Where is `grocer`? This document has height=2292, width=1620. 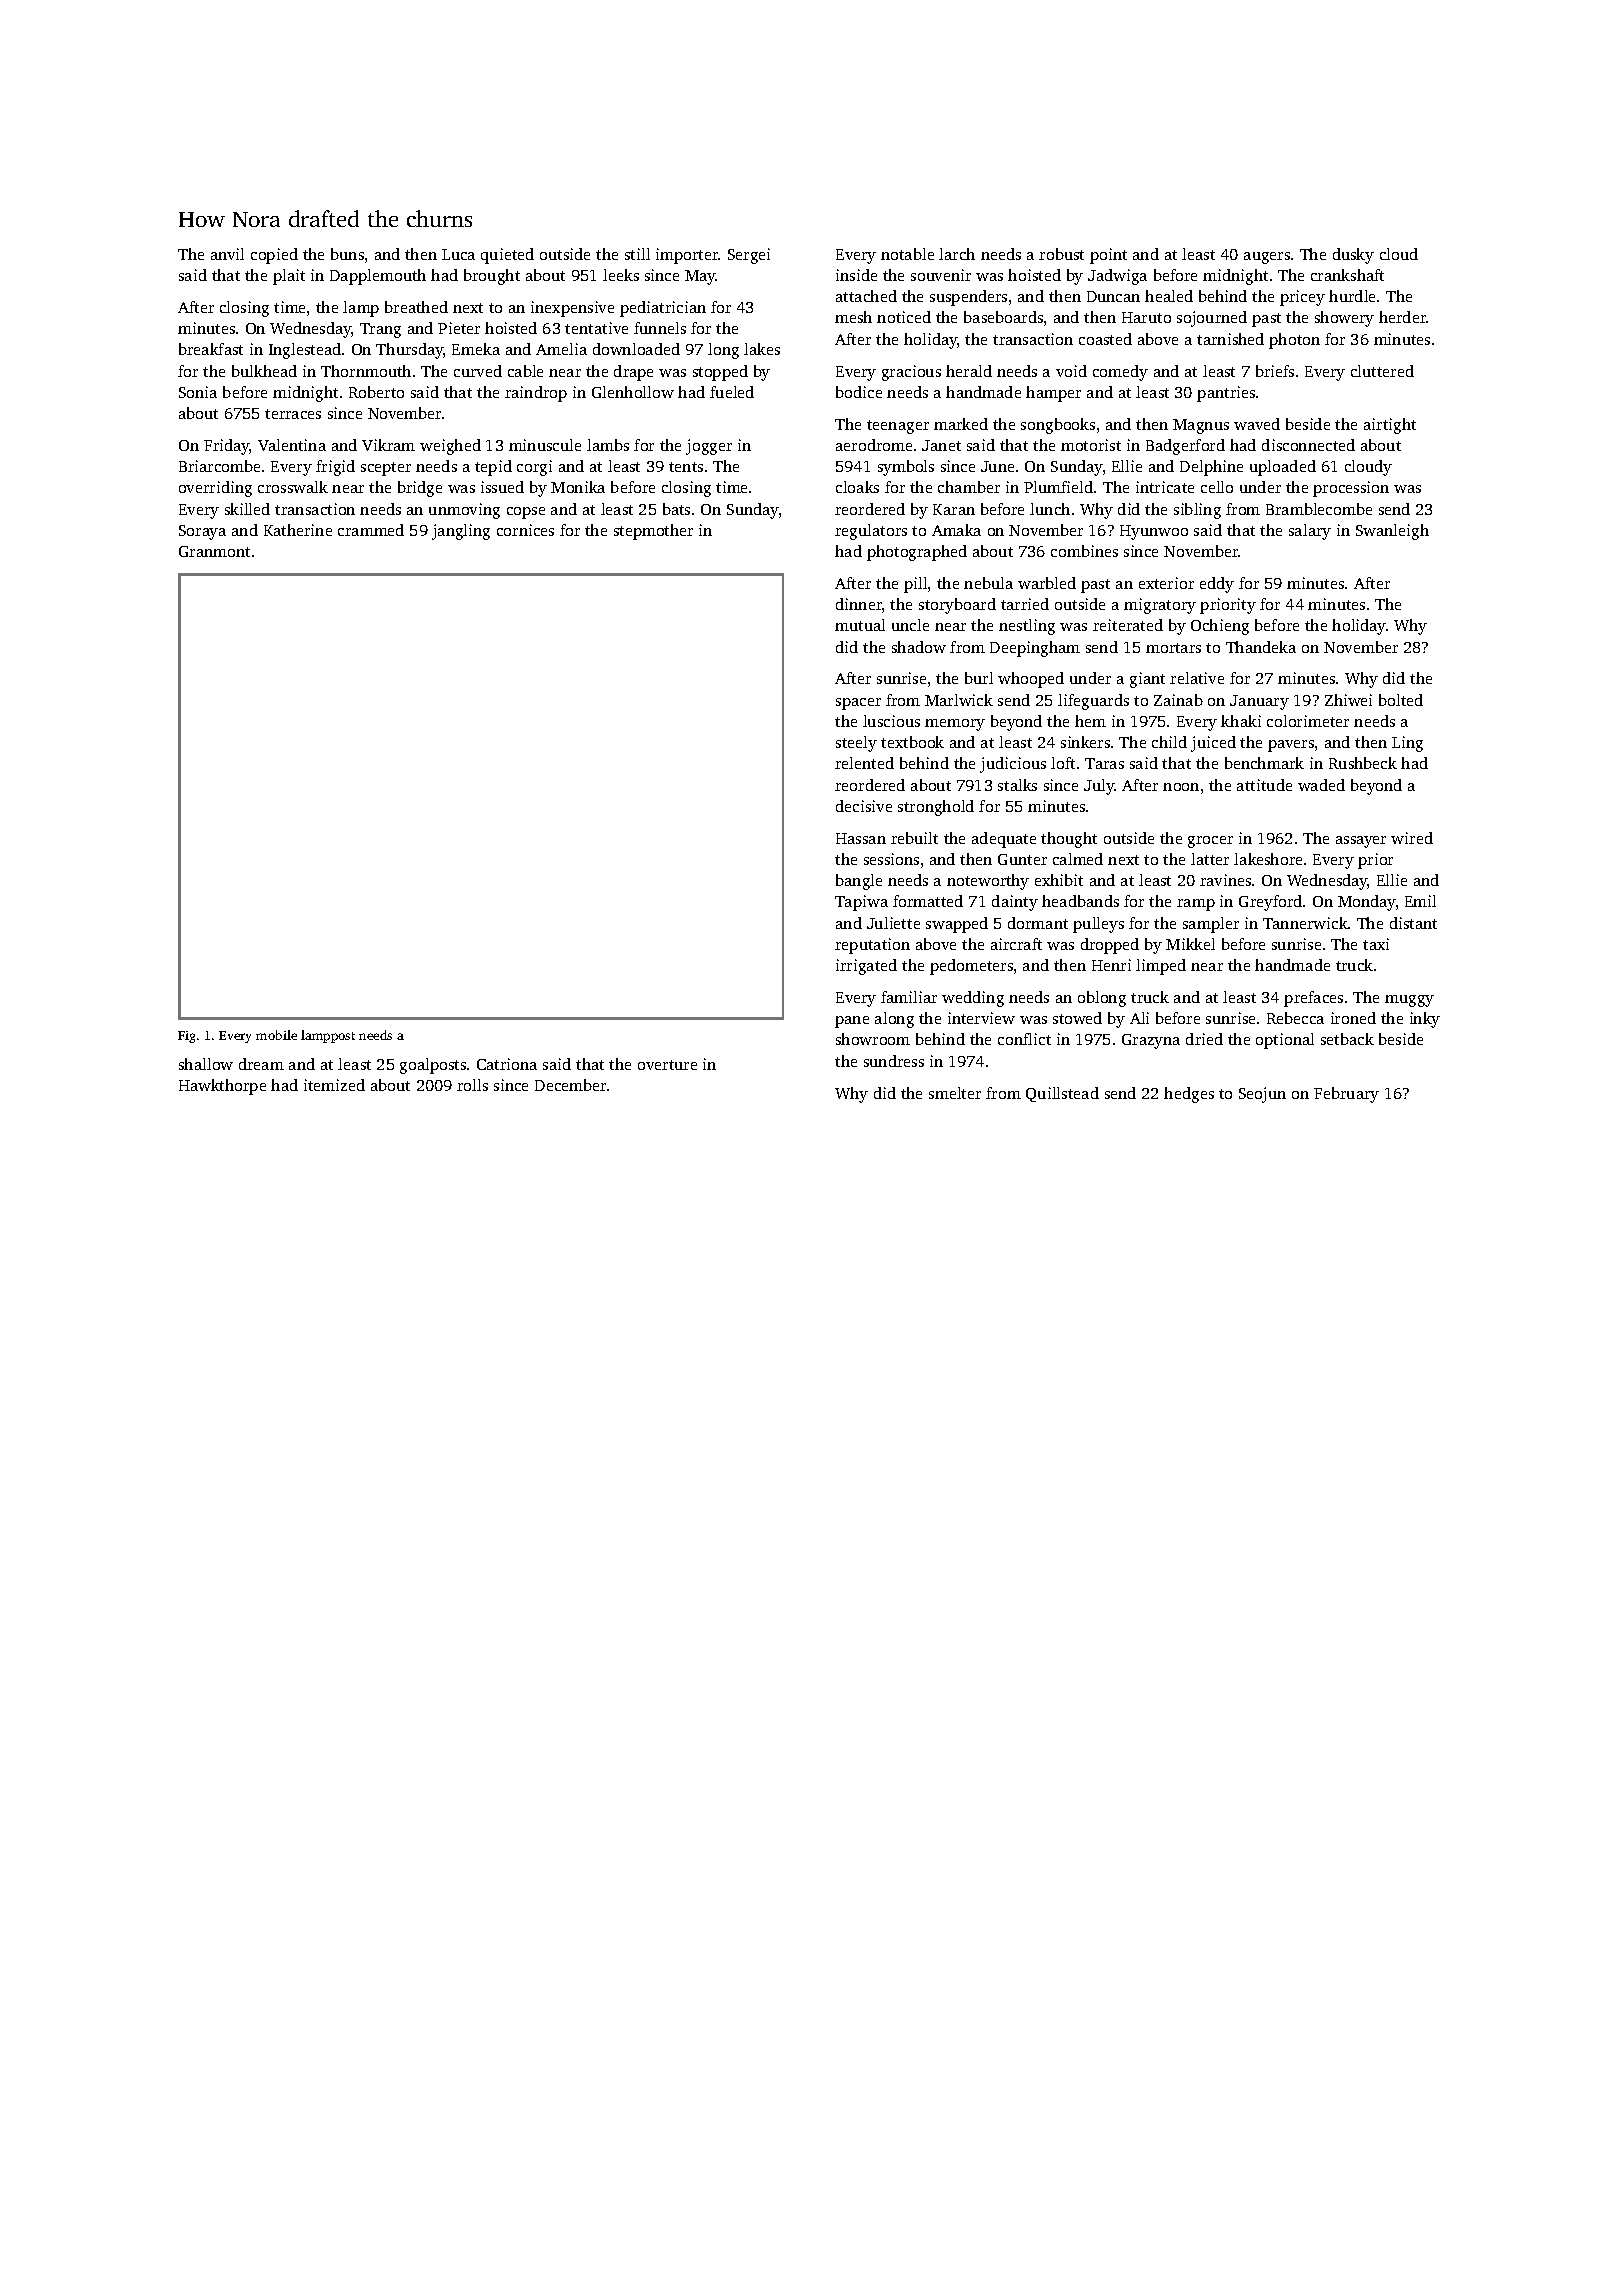
grocer is located at coordinates (1210, 842).
